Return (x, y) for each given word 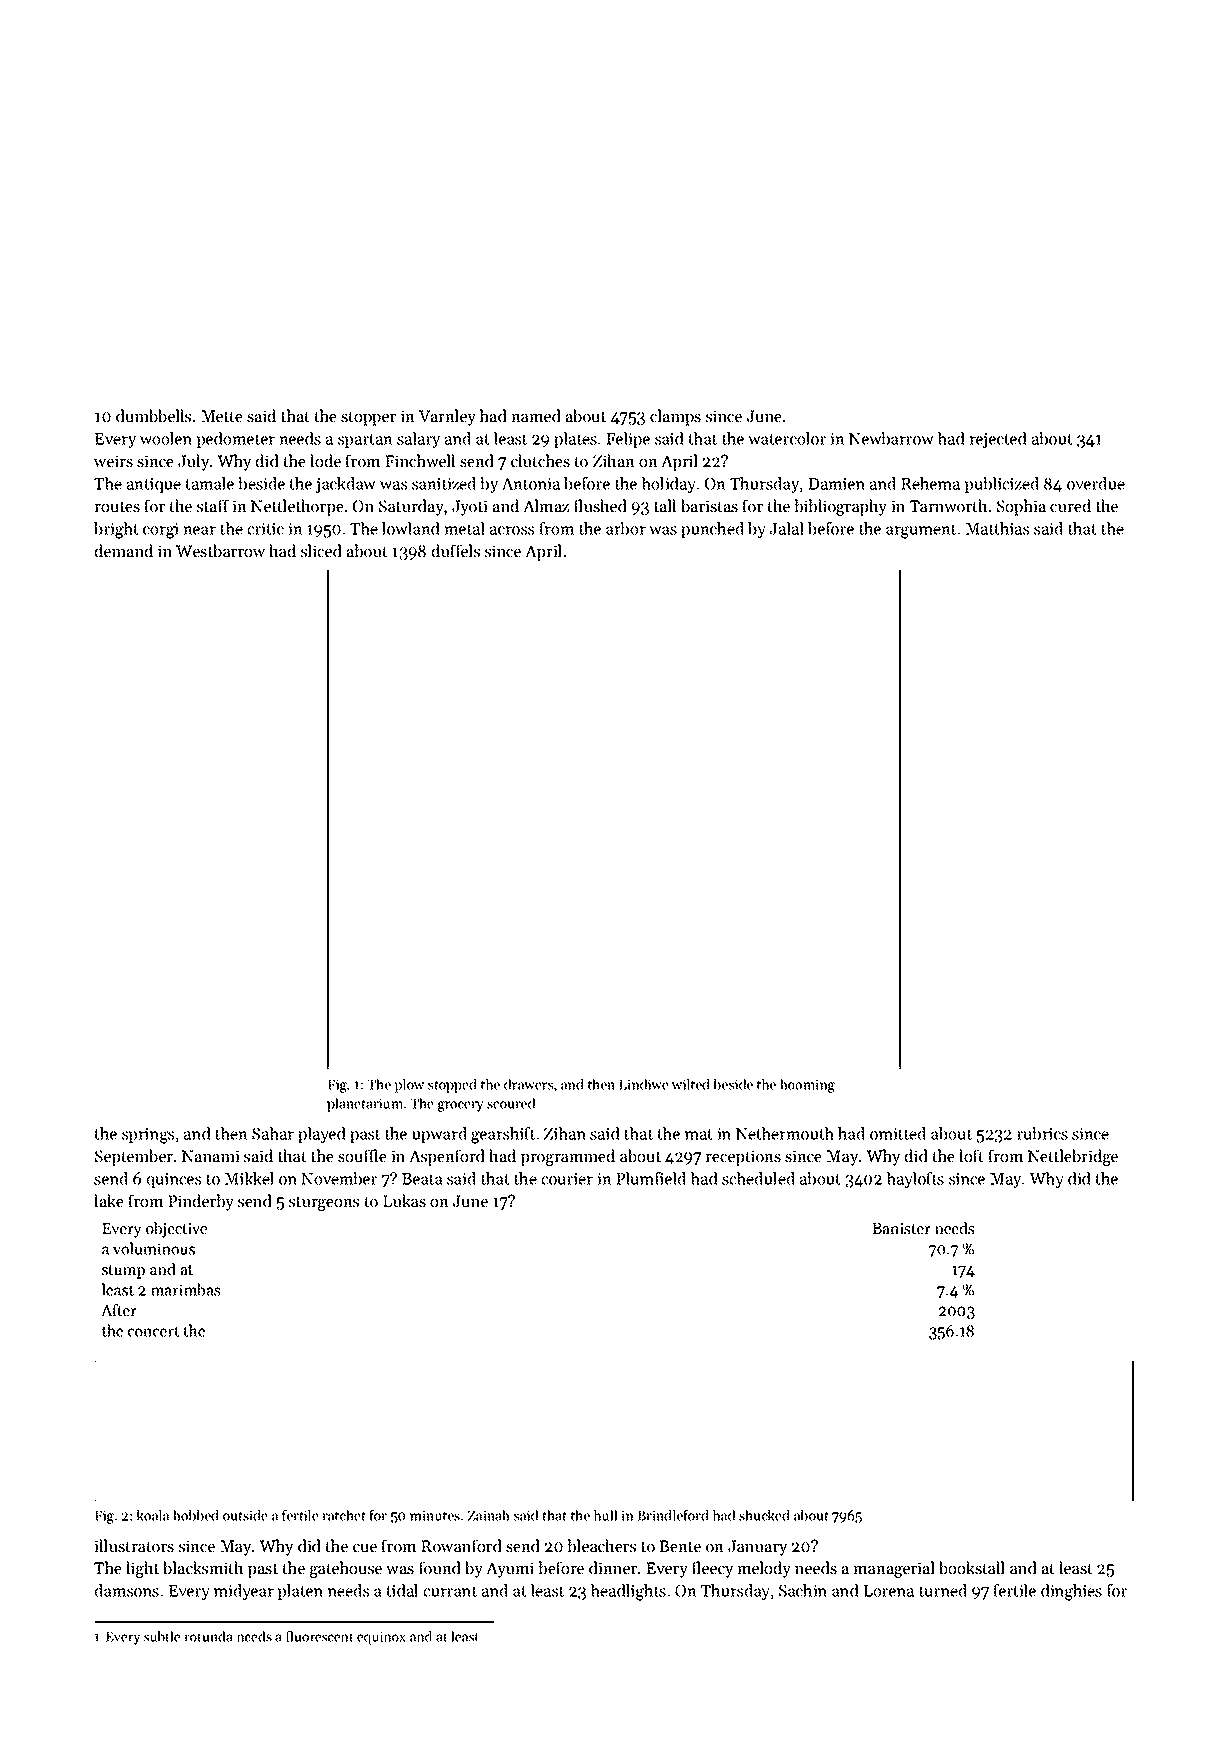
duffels (455, 550)
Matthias (997, 528)
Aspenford (447, 1157)
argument (921, 531)
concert (153, 1331)
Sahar (273, 1133)
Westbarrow (220, 550)
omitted (898, 1133)
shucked (764, 1515)
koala (153, 1515)
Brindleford (673, 1515)
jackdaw (345, 485)
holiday (669, 485)
